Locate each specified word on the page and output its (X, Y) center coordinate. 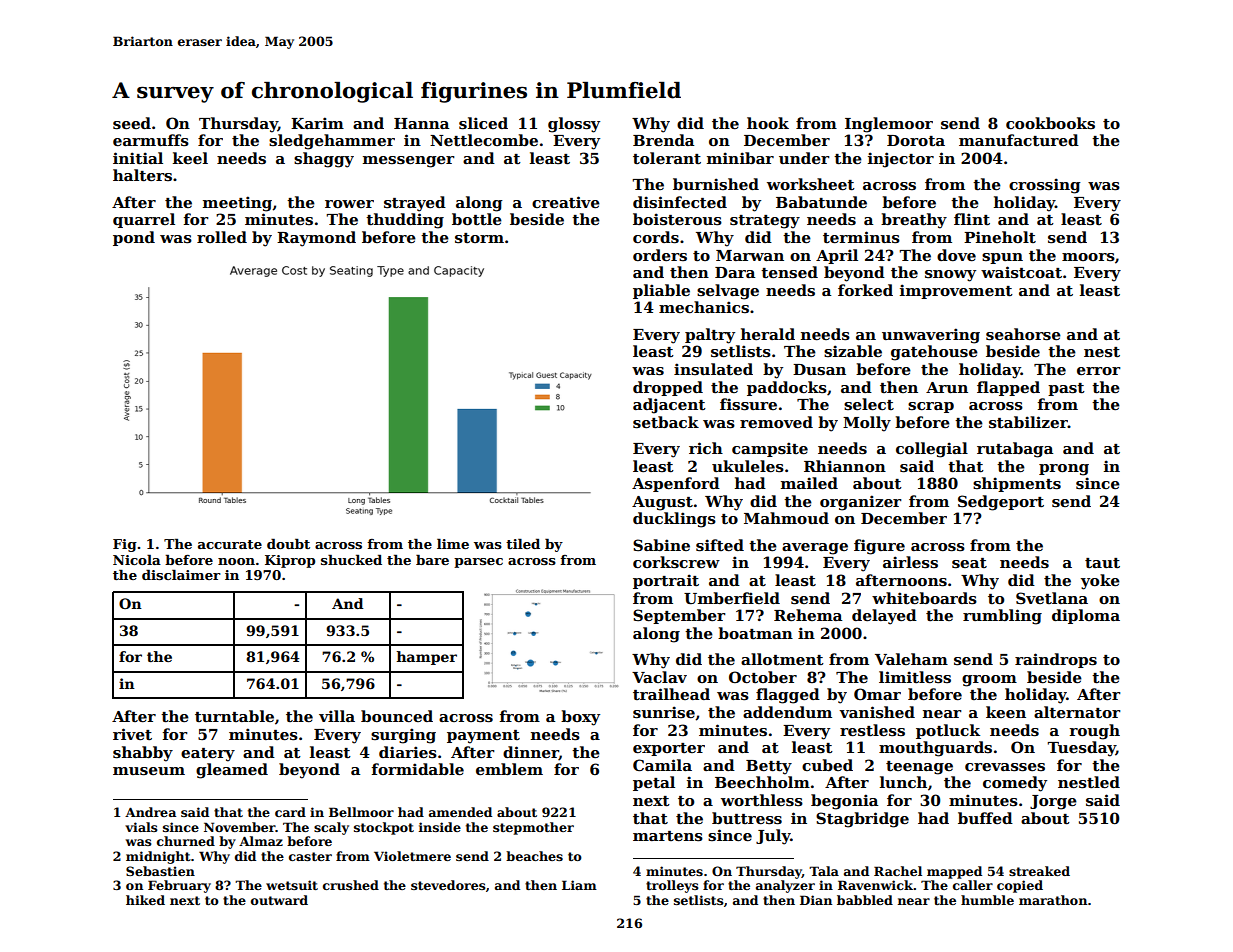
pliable (661, 291)
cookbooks (1050, 123)
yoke (1100, 582)
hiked (145, 900)
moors (1088, 257)
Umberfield (732, 598)
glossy (574, 125)
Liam (579, 885)
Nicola (137, 559)
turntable (234, 716)
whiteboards (924, 598)
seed (132, 123)
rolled (222, 237)
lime (453, 543)
